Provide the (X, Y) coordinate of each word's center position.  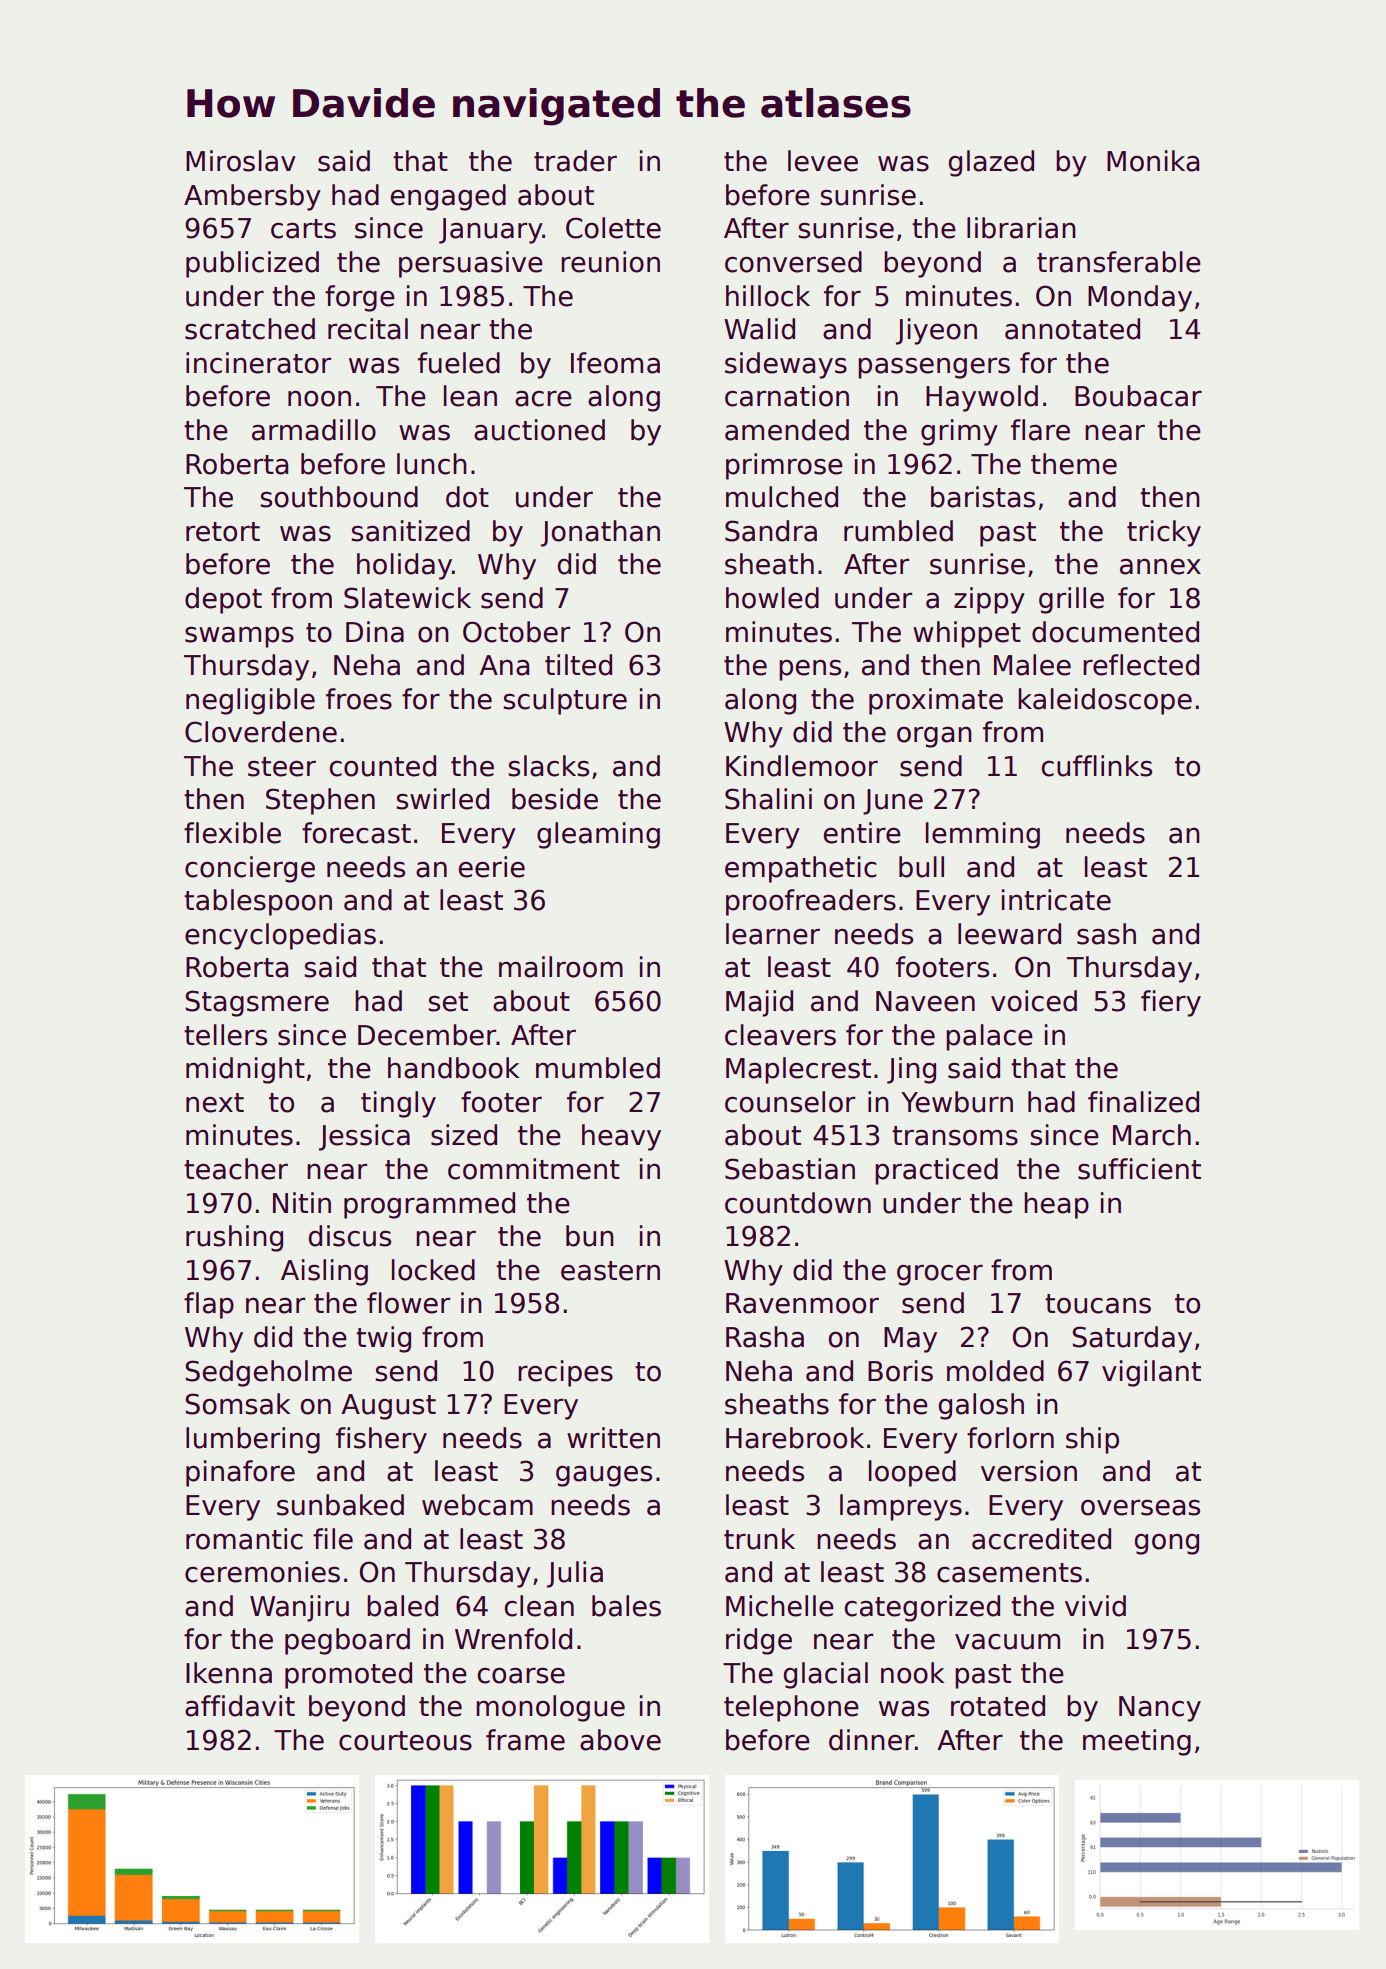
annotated (1072, 329)
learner (773, 934)
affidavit (240, 1706)
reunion (610, 262)
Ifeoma (615, 363)
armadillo (314, 430)
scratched (250, 329)
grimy (959, 432)
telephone (791, 1708)
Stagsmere (257, 1003)
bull (921, 867)
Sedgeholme (268, 1373)
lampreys (901, 1507)
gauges (604, 1476)
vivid (1095, 1606)
